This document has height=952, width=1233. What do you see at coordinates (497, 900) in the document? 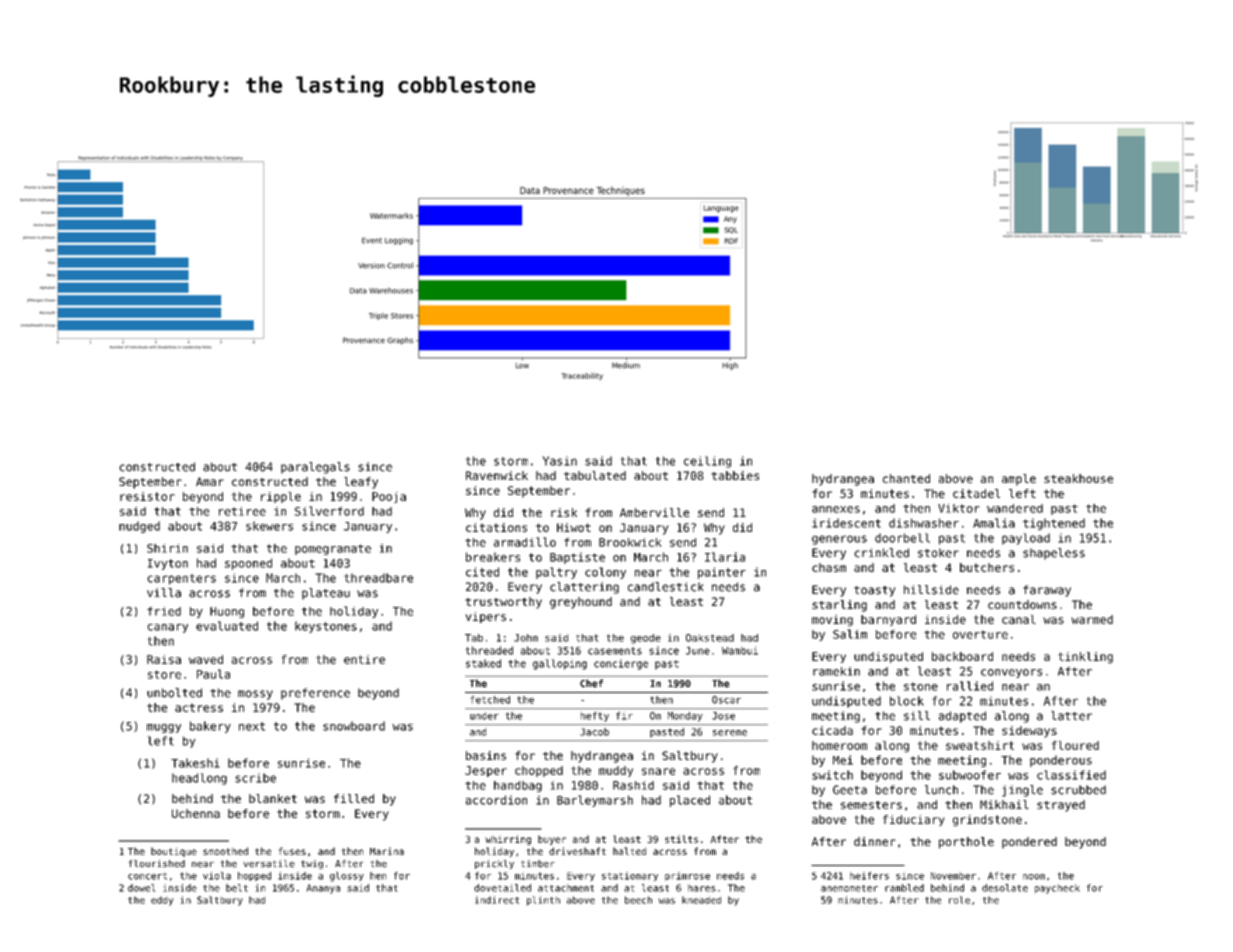
I see `indirect` at bounding box center [497, 900].
